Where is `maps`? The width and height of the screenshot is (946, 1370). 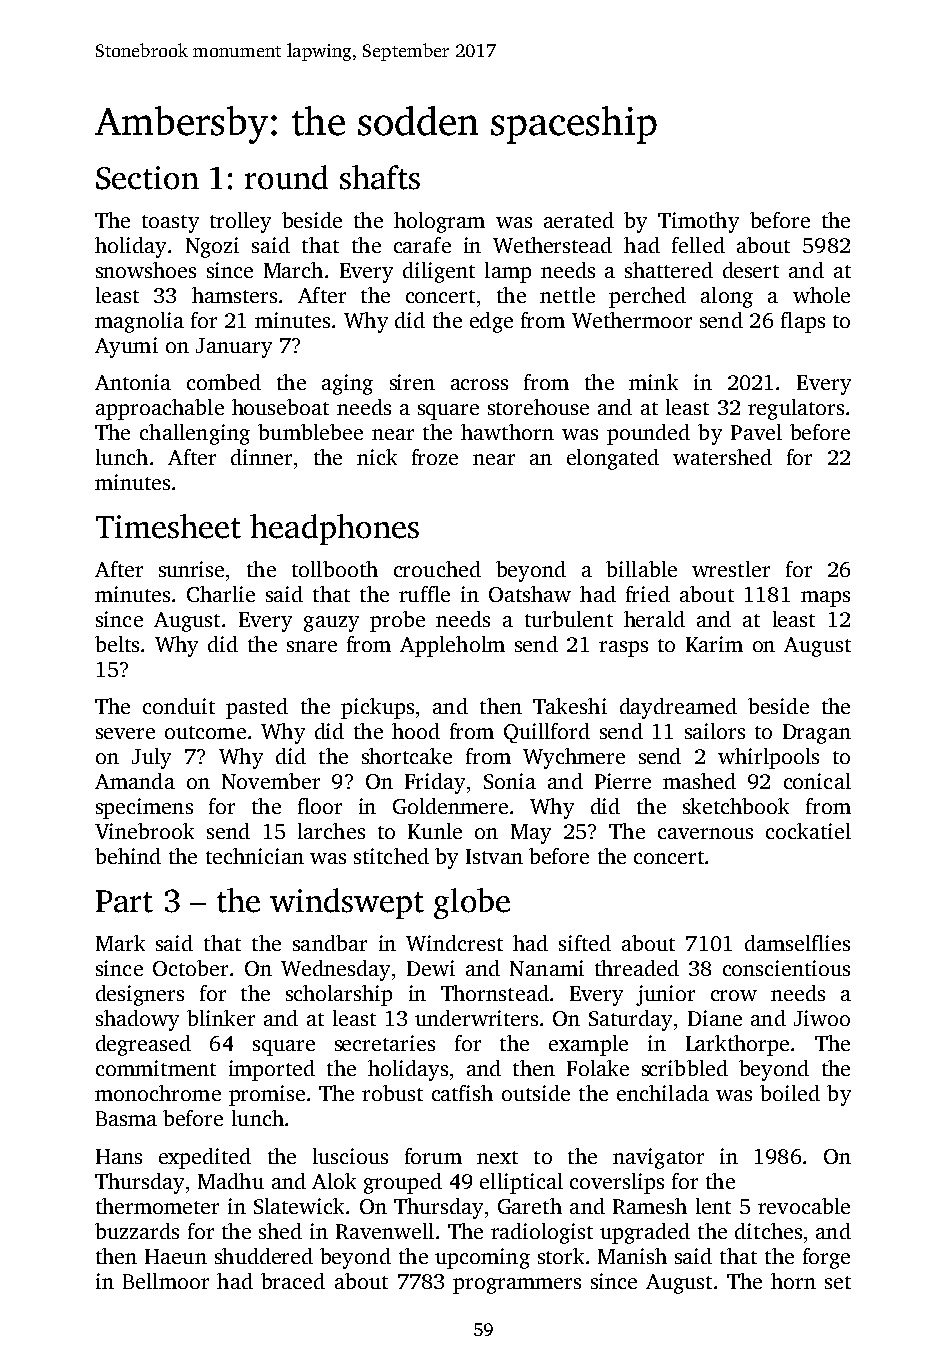 maps is located at coordinates (825, 599).
